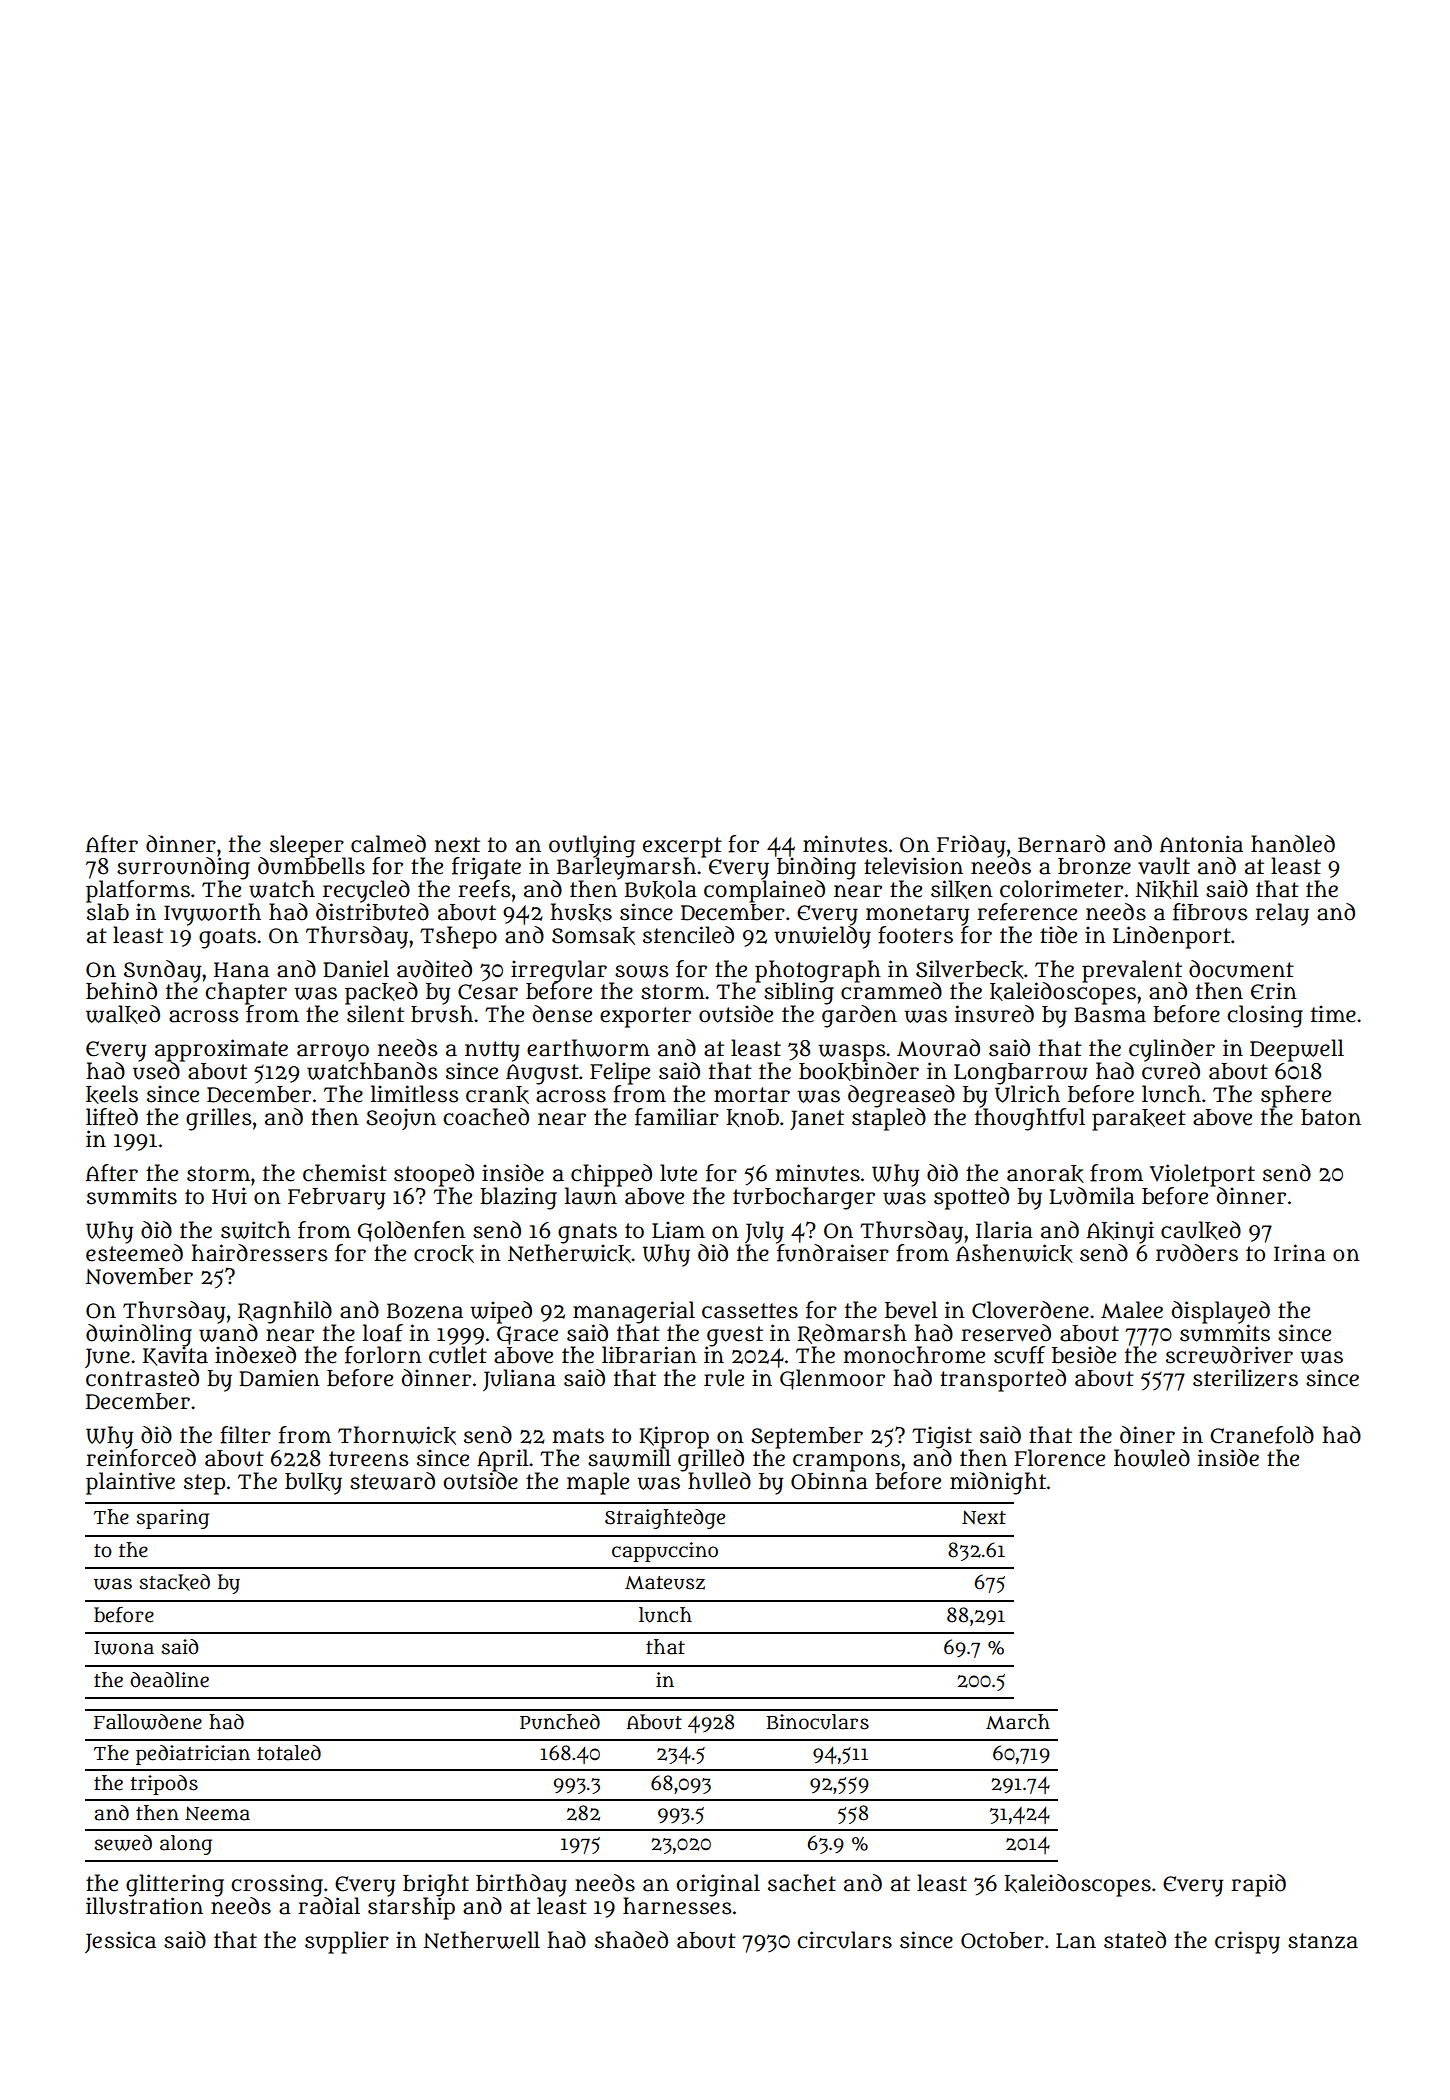 The width and height of the image is (1450, 2100). Describe the element at coordinates (1258, 1885) in the image. I see `rapid` at that location.
